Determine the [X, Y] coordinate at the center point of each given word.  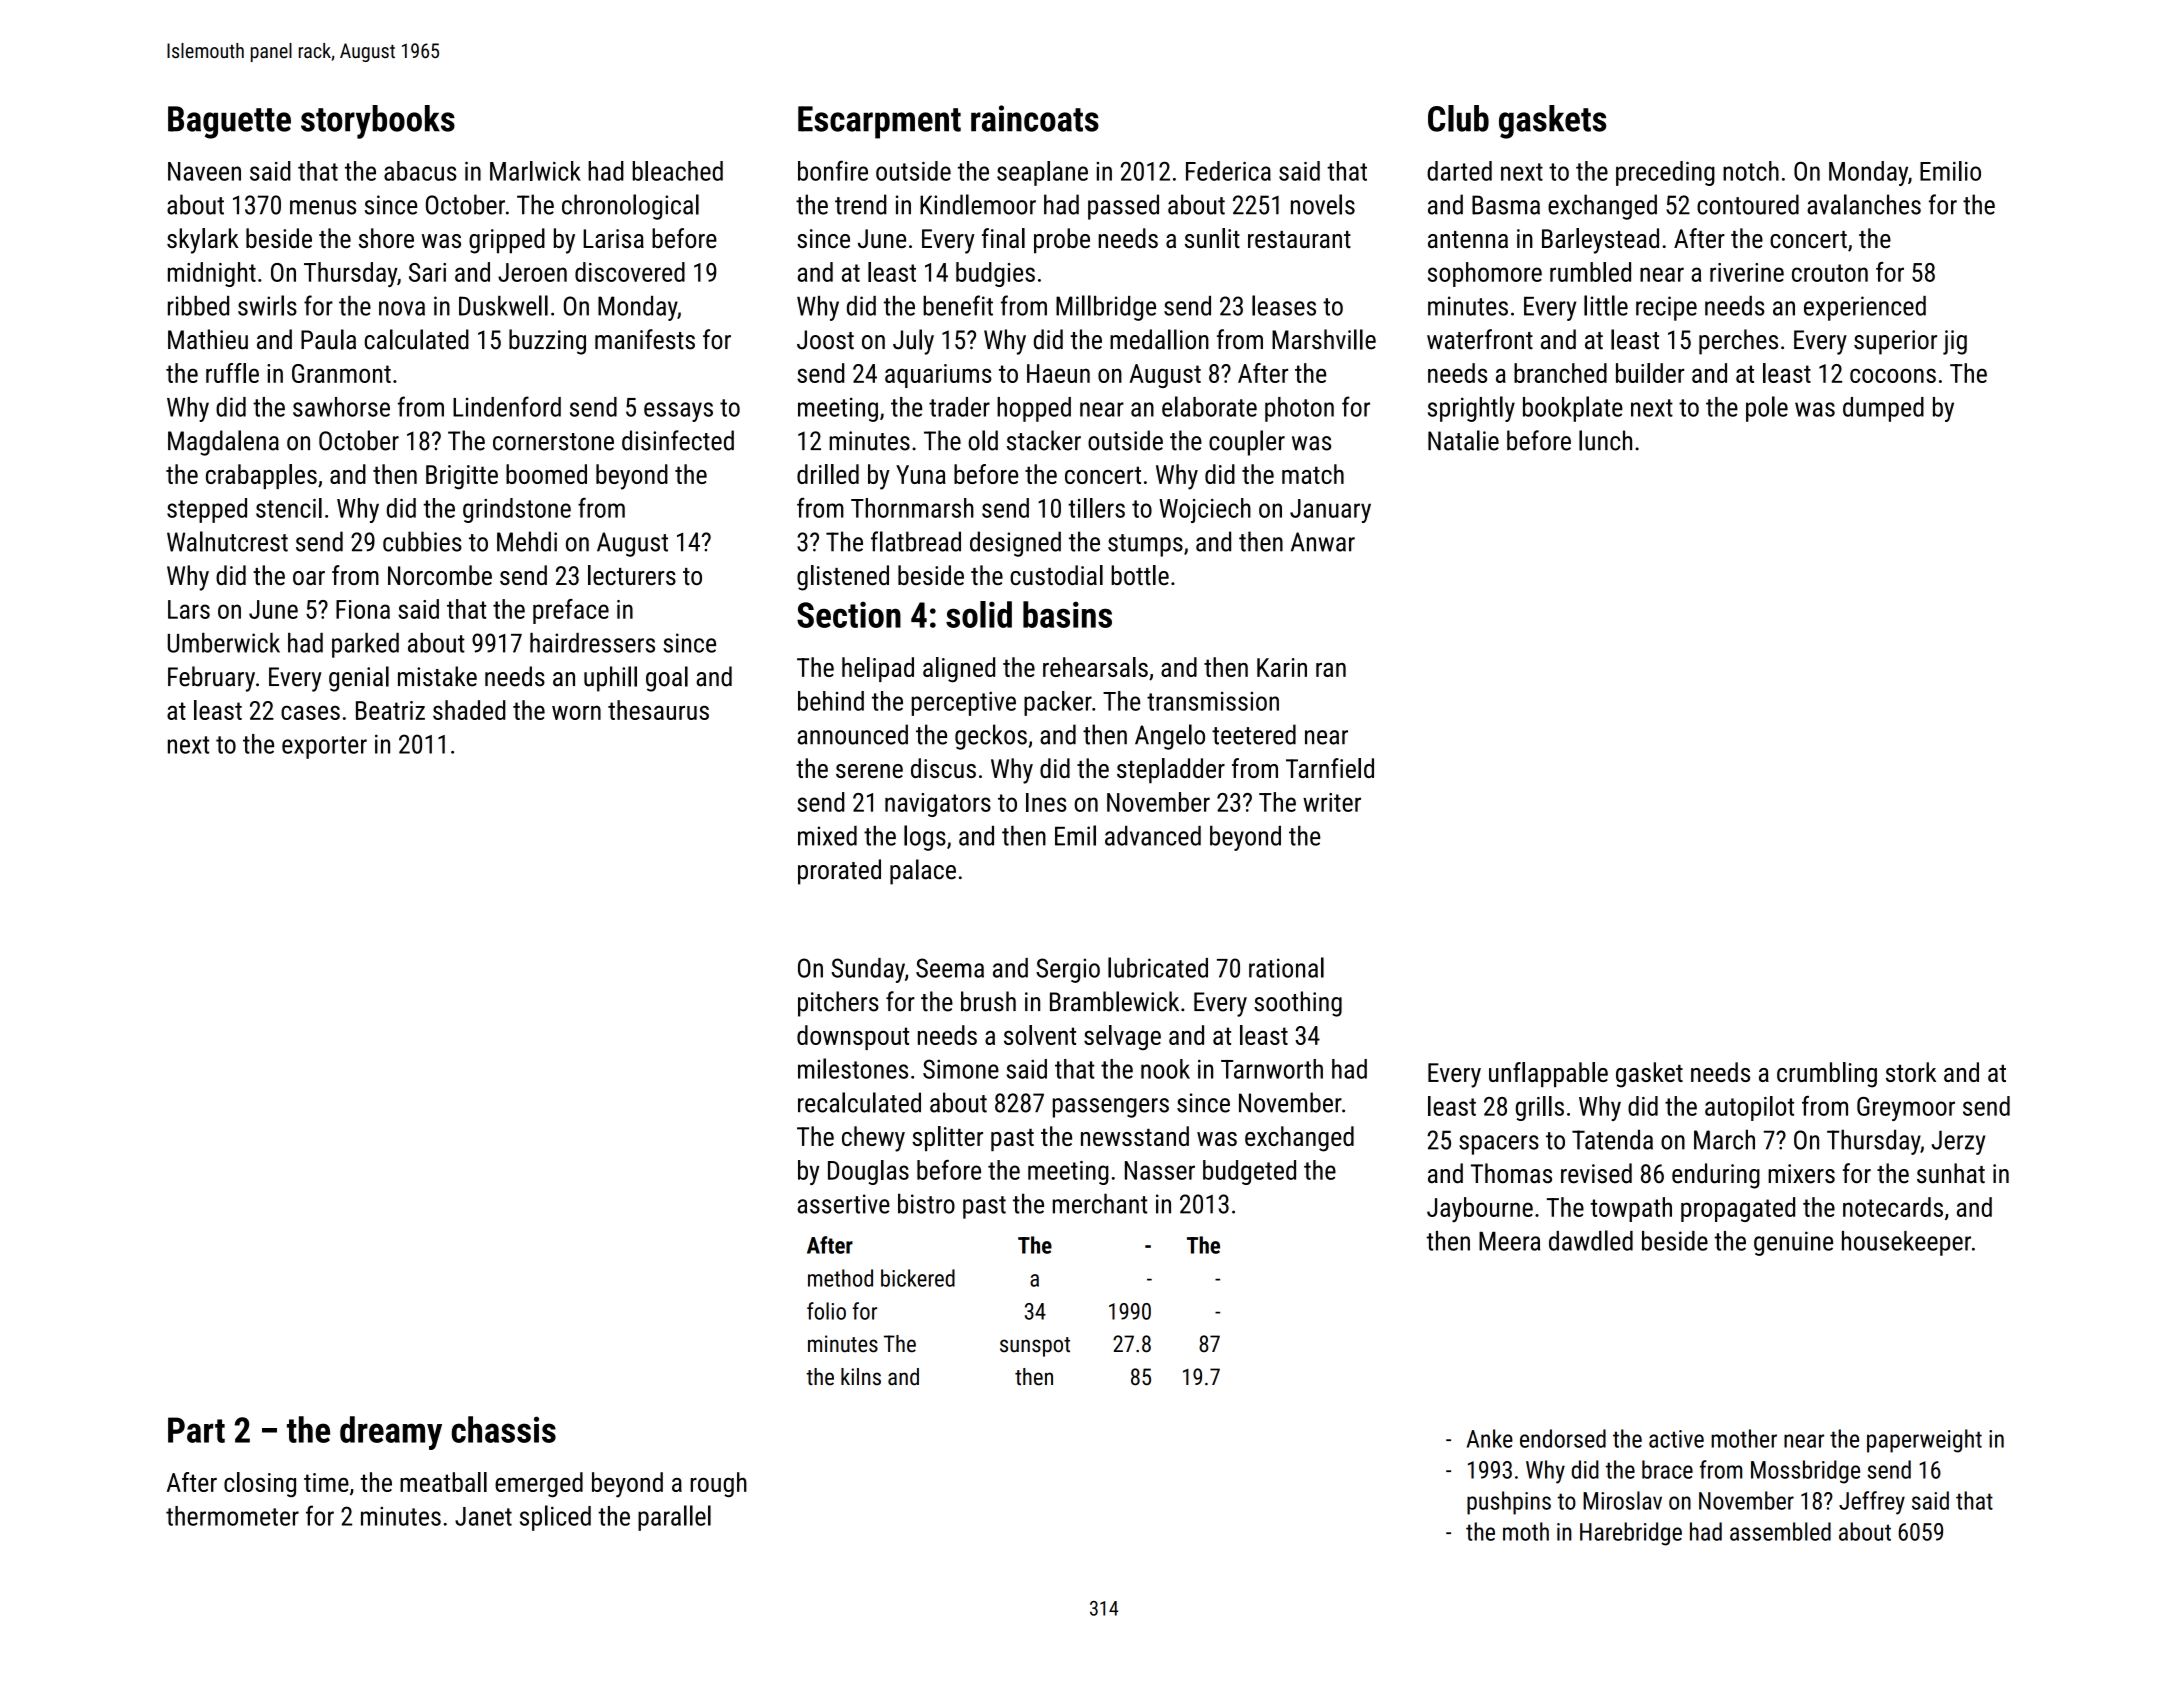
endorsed [1563, 1438]
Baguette [229, 122]
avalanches [1864, 204]
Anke [1490, 1438]
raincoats [1035, 118]
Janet [483, 1516]
